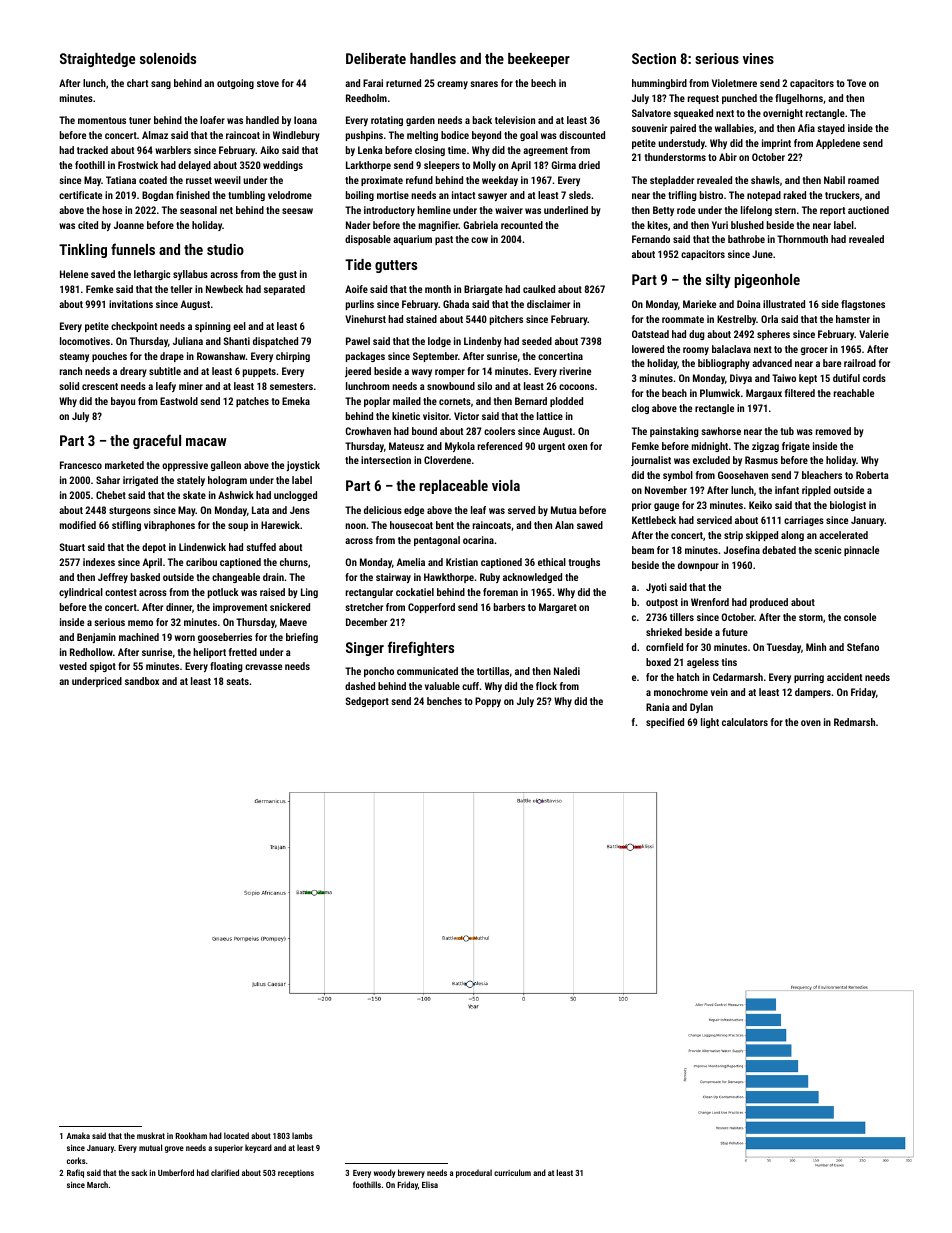  Describe the element at coordinates (393, 195) in the image. I see `mortise` at that location.
